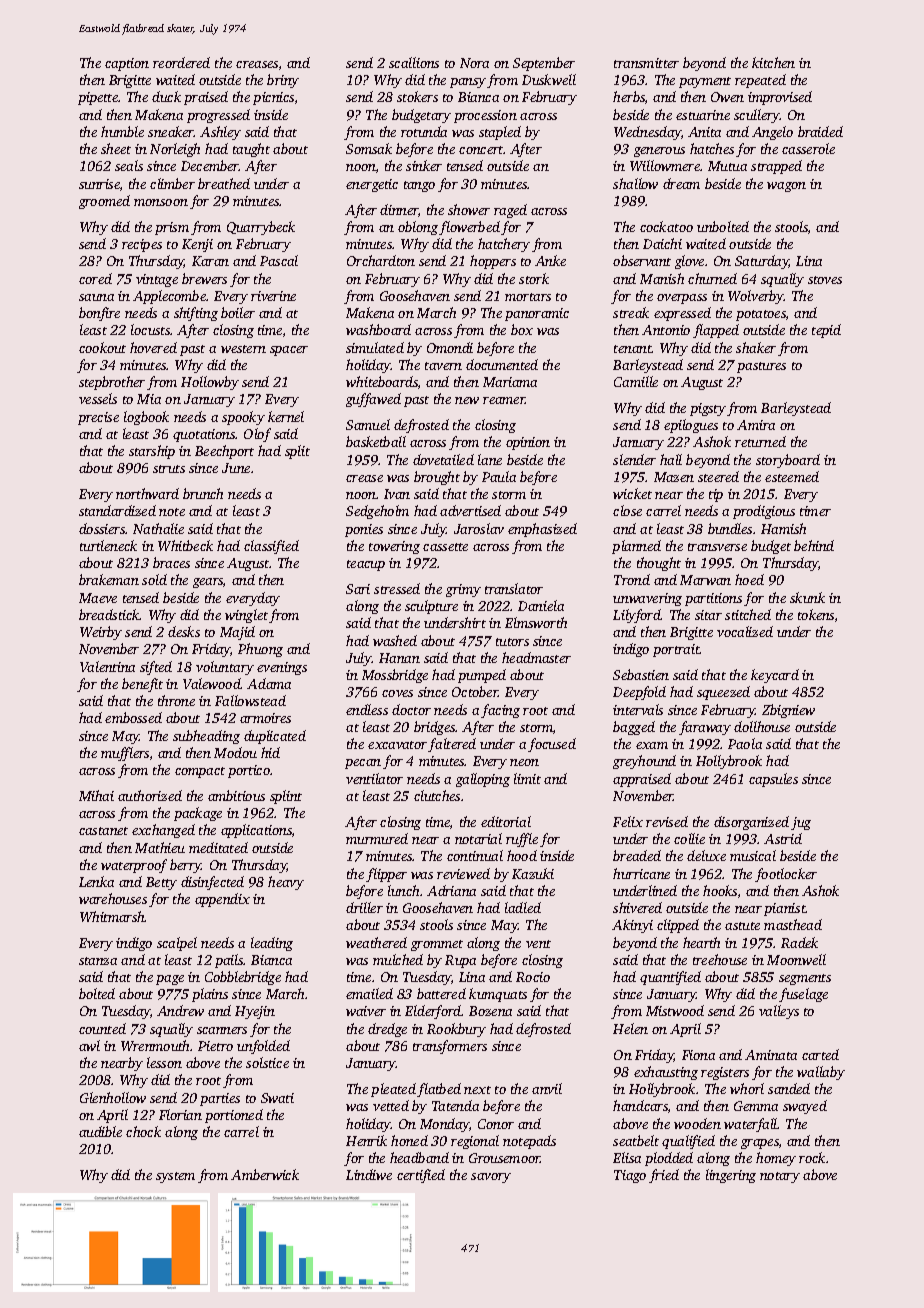 Image resolution: width=924 pixels, height=1308 pixels. What do you see at coordinates (713, 599) in the image?
I see `partitions` at bounding box center [713, 599].
